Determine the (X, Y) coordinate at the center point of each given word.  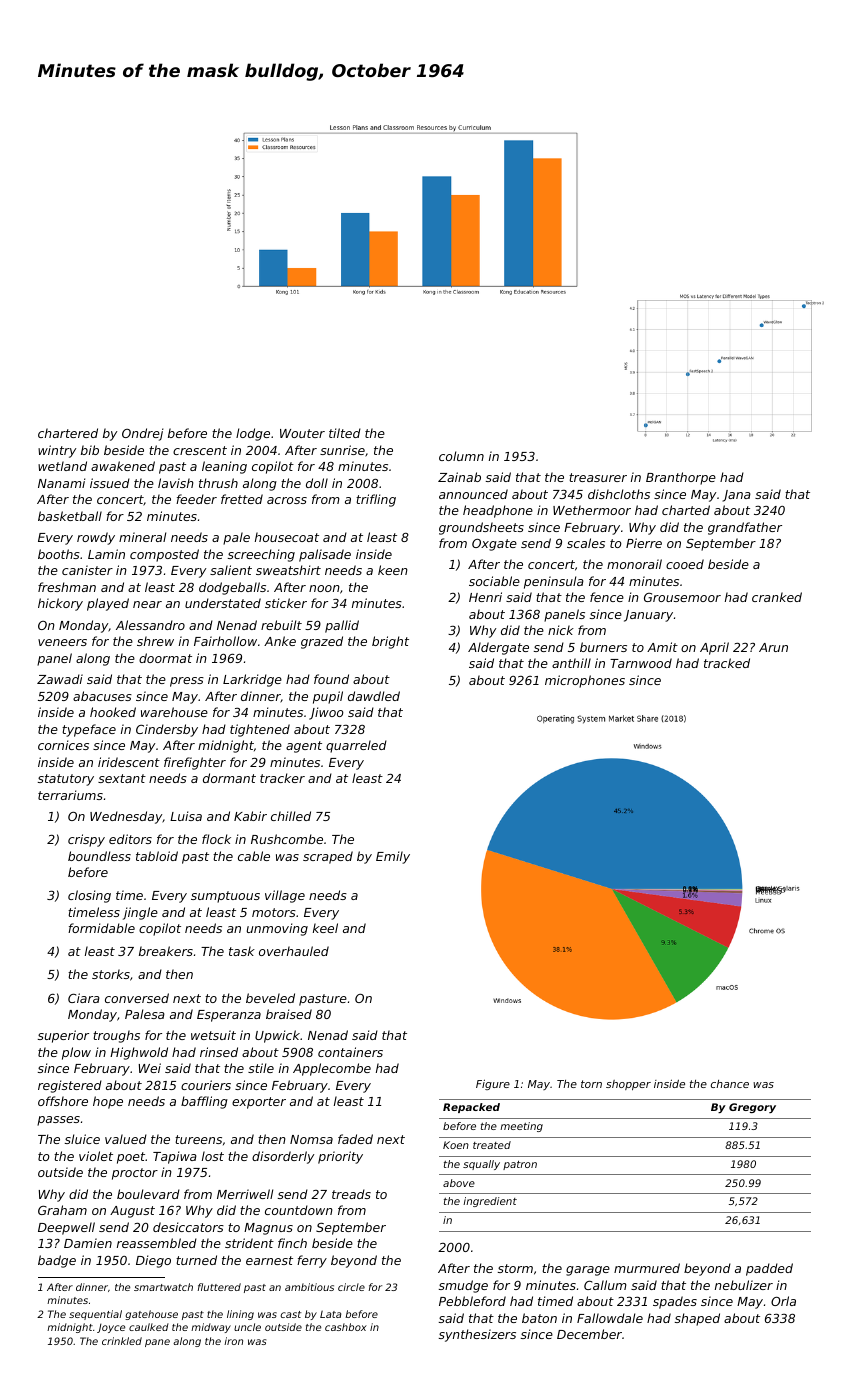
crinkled (122, 1341)
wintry (57, 451)
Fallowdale (610, 1318)
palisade (325, 555)
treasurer (598, 477)
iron (233, 1341)
